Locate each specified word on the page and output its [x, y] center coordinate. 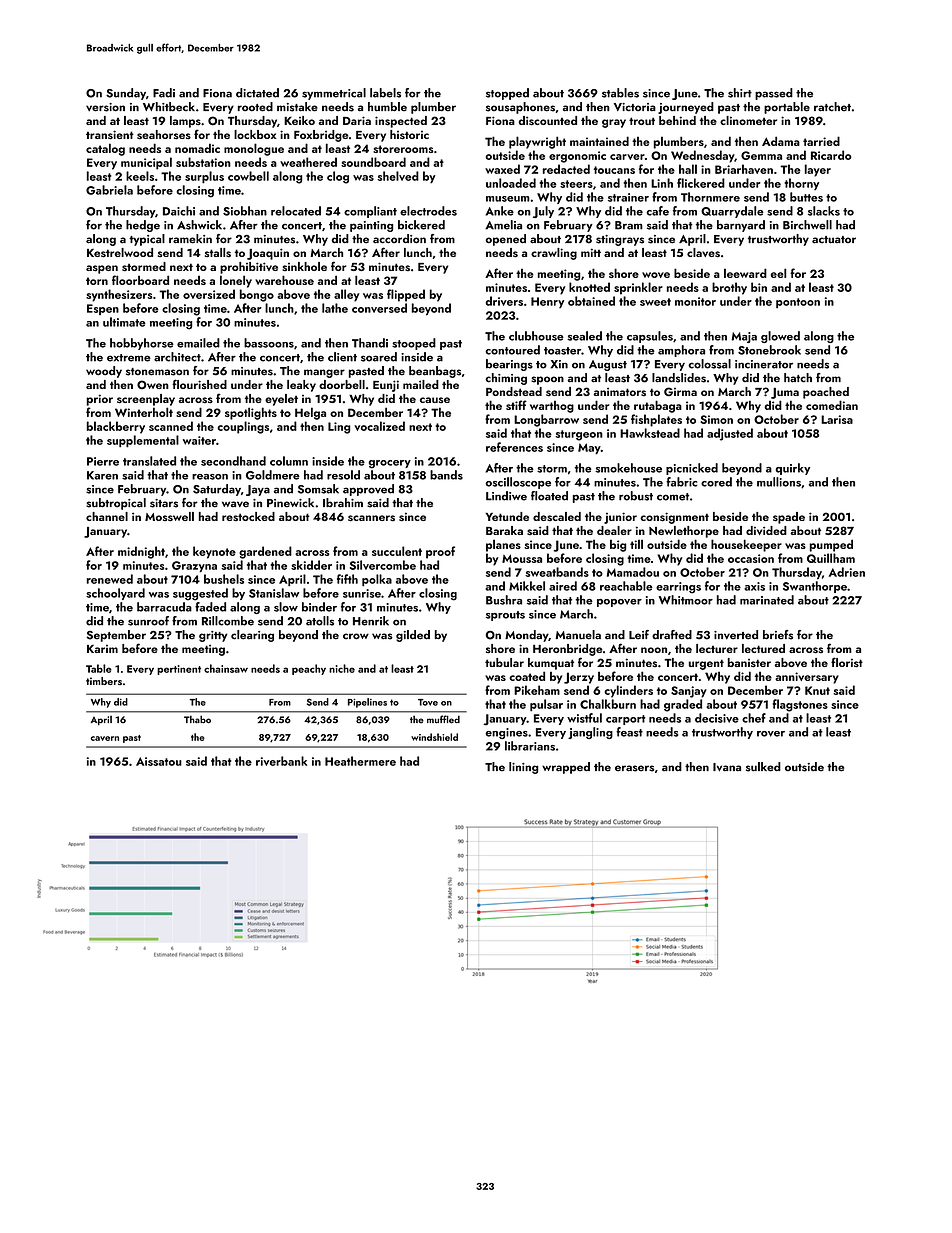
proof [440, 552]
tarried [821, 141]
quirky [792, 469]
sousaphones [520, 108]
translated [149, 461]
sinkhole [304, 266]
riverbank [281, 761]
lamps [185, 122]
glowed [780, 337]
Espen [103, 309]
